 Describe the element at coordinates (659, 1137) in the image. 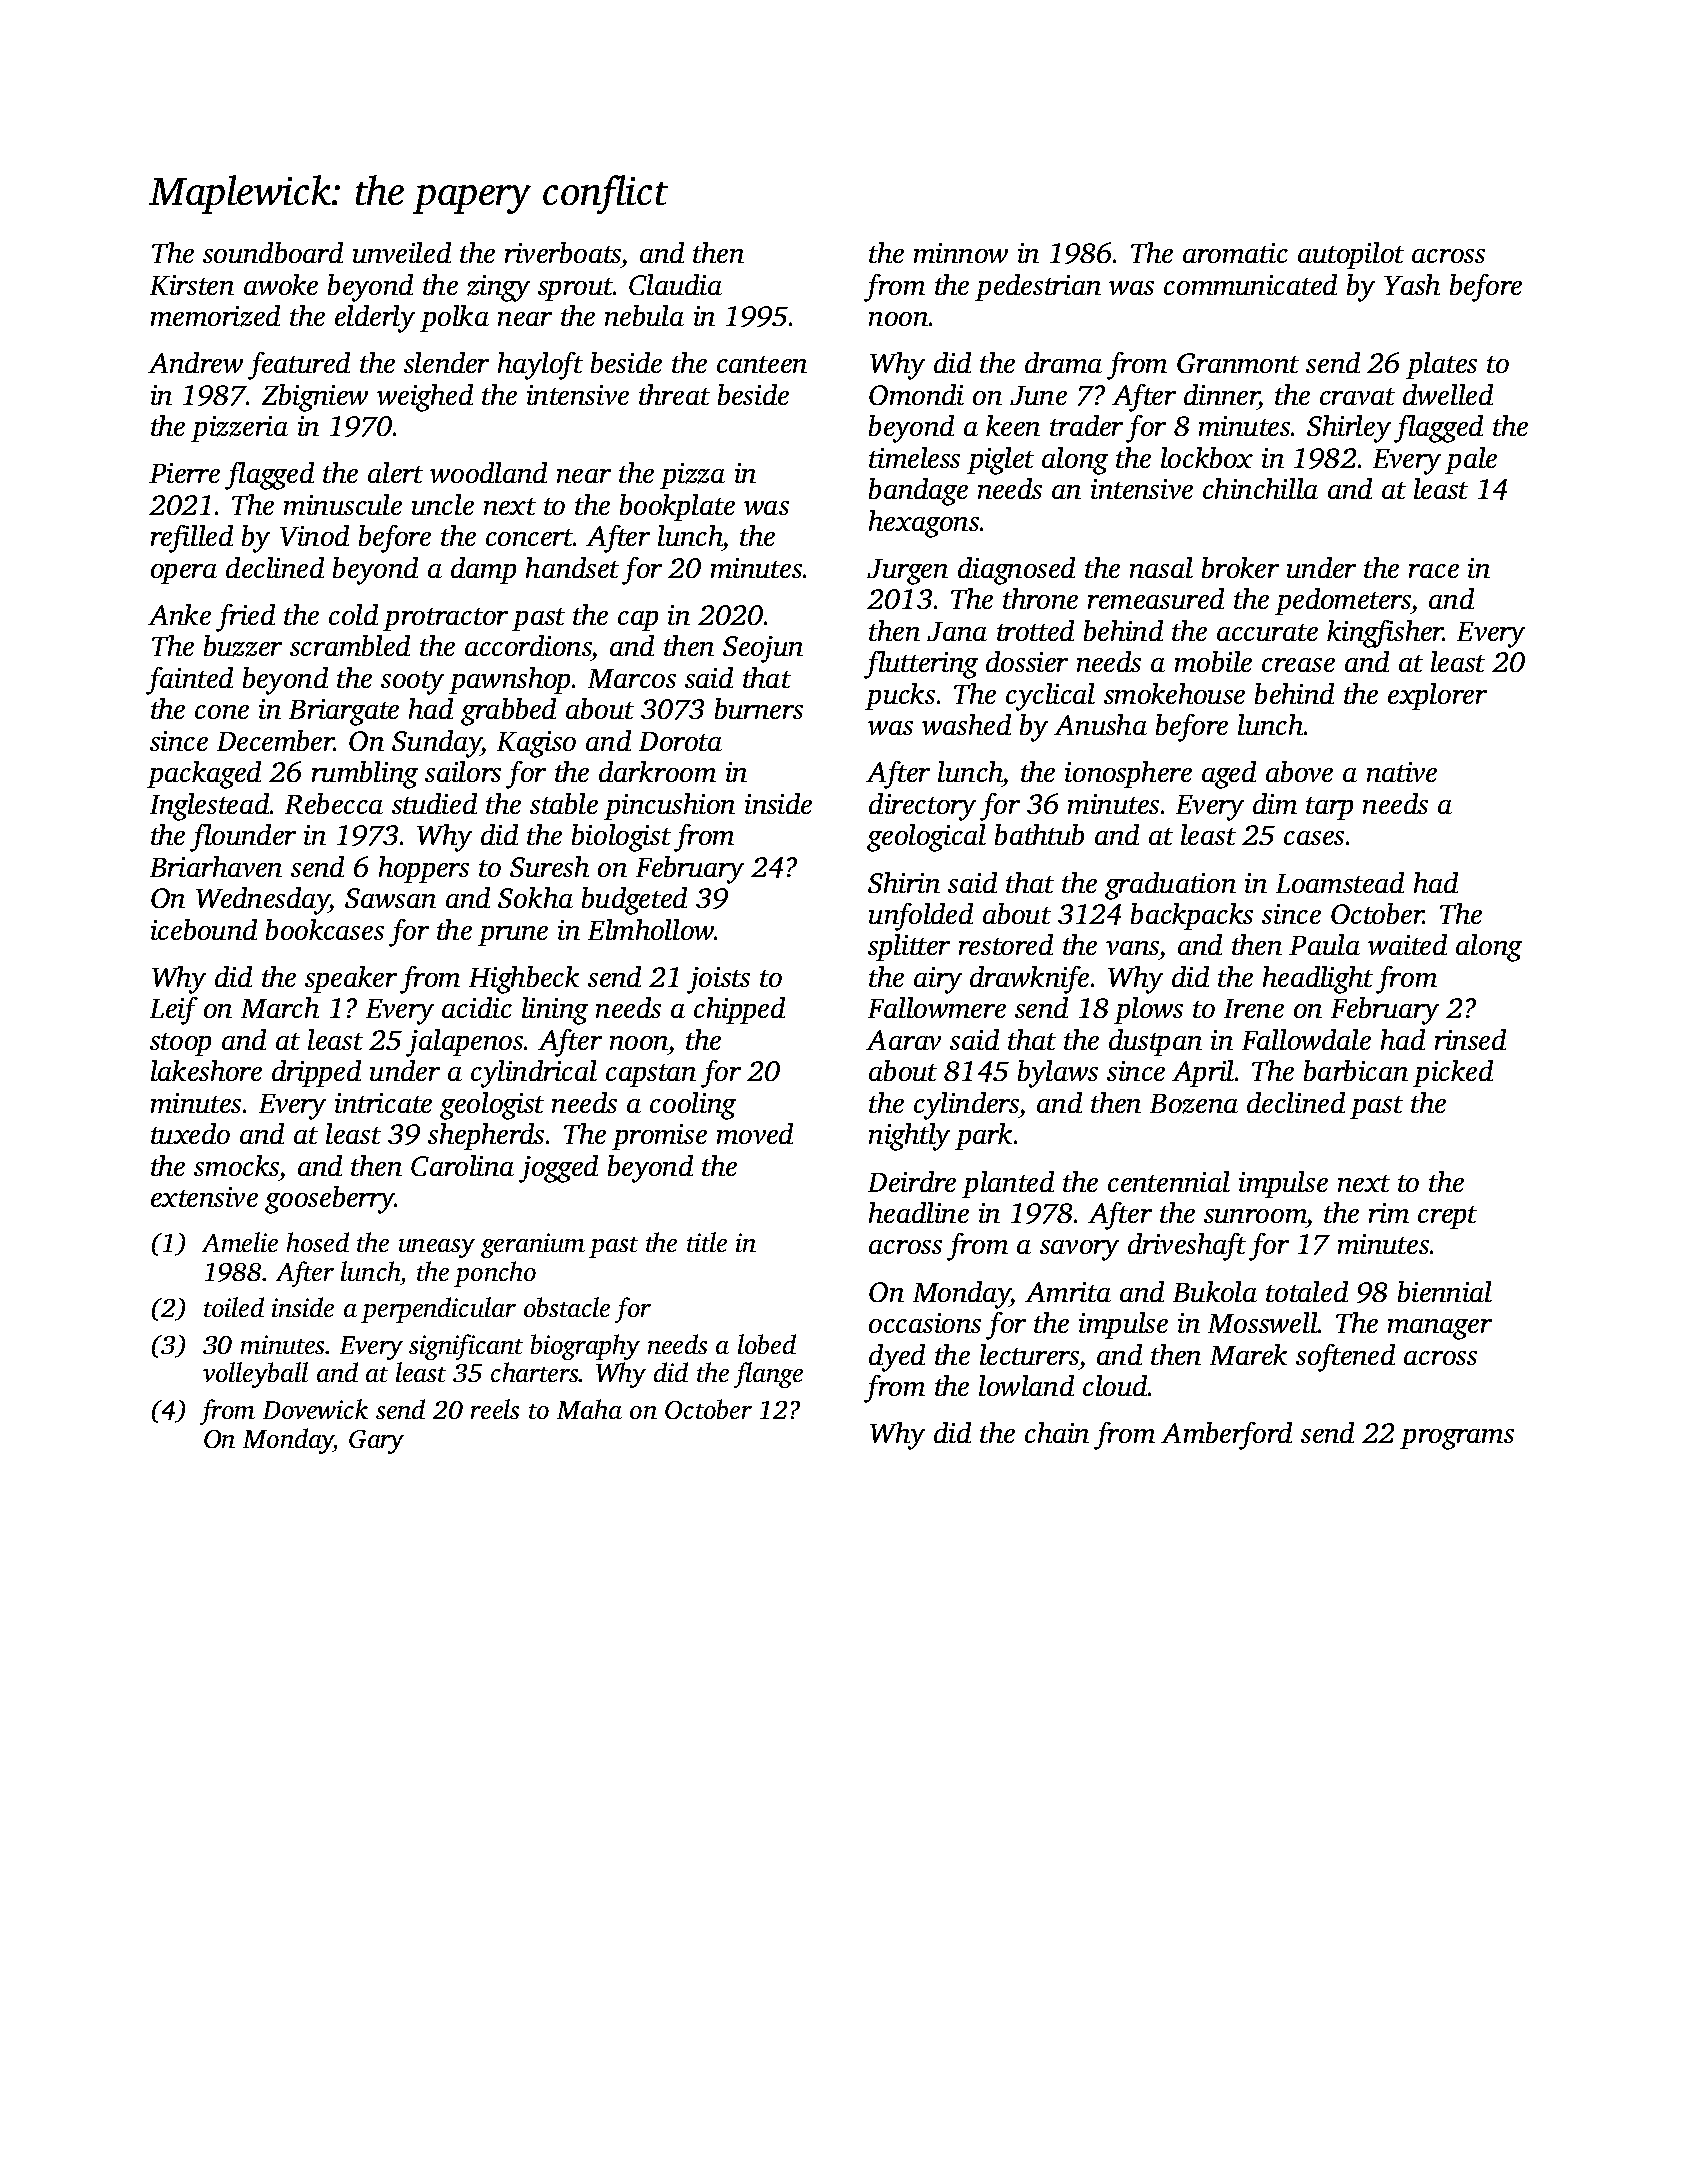

I see `promise` at that location.
